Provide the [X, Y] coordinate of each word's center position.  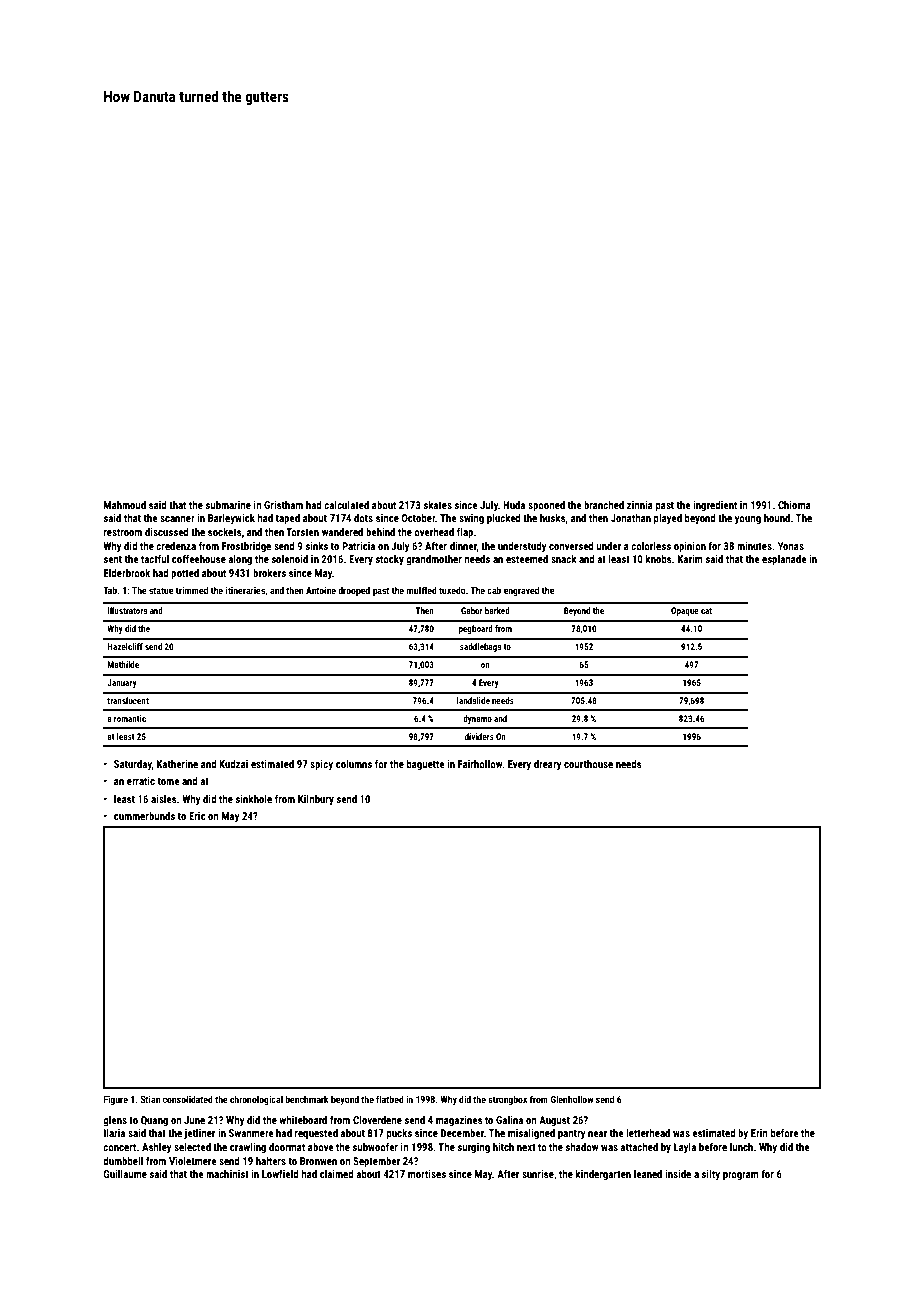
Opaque [685, 611]
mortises [427, 1174]
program [741, 1176]
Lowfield [280, 1174]
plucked [504, 519]
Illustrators [127, 610]
